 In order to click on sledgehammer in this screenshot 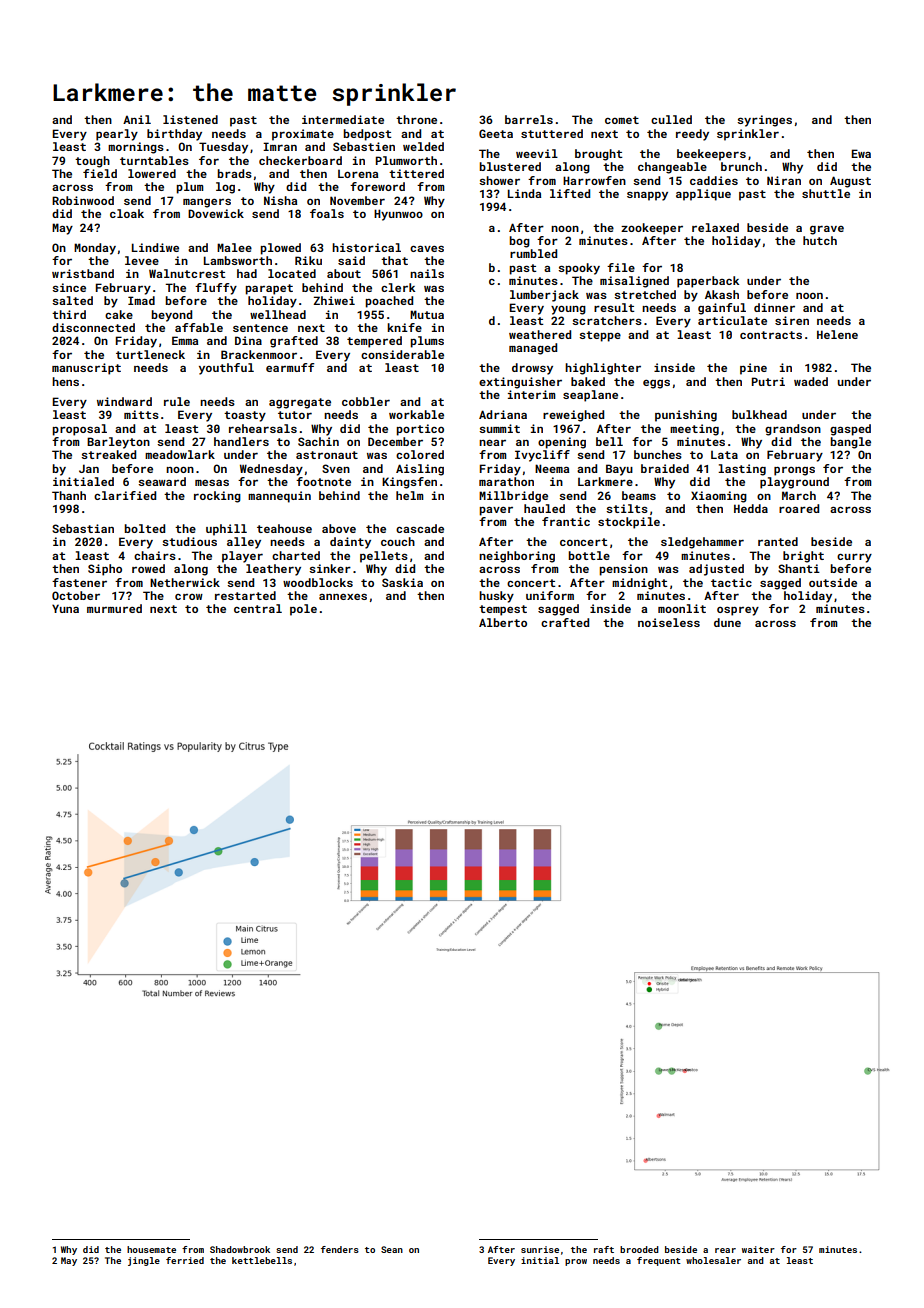, I will do `click(702, 543)`.
